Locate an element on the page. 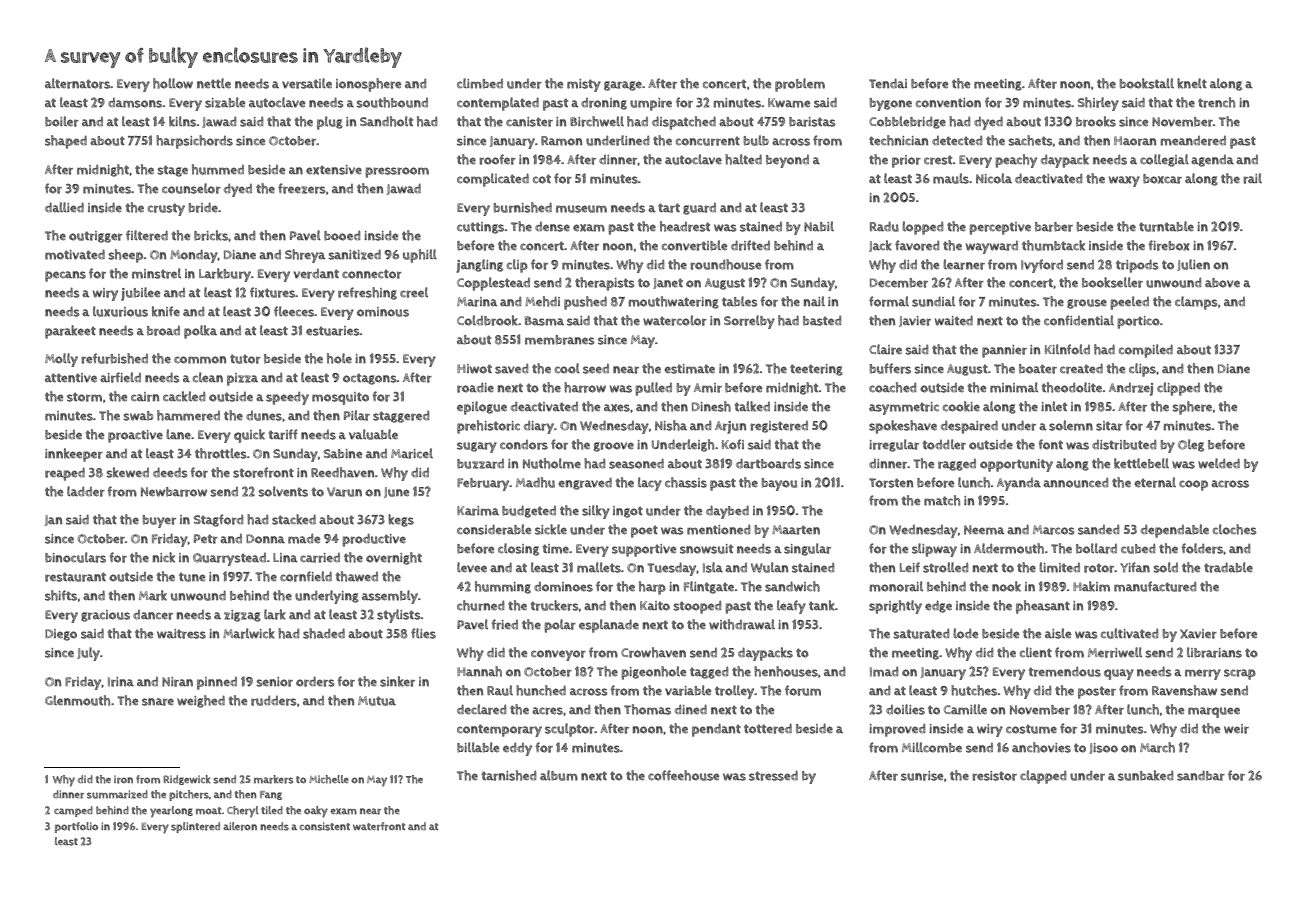 The width and height of the image is (1308, 924). Newbarrow is located at coordinates (174, 492).
